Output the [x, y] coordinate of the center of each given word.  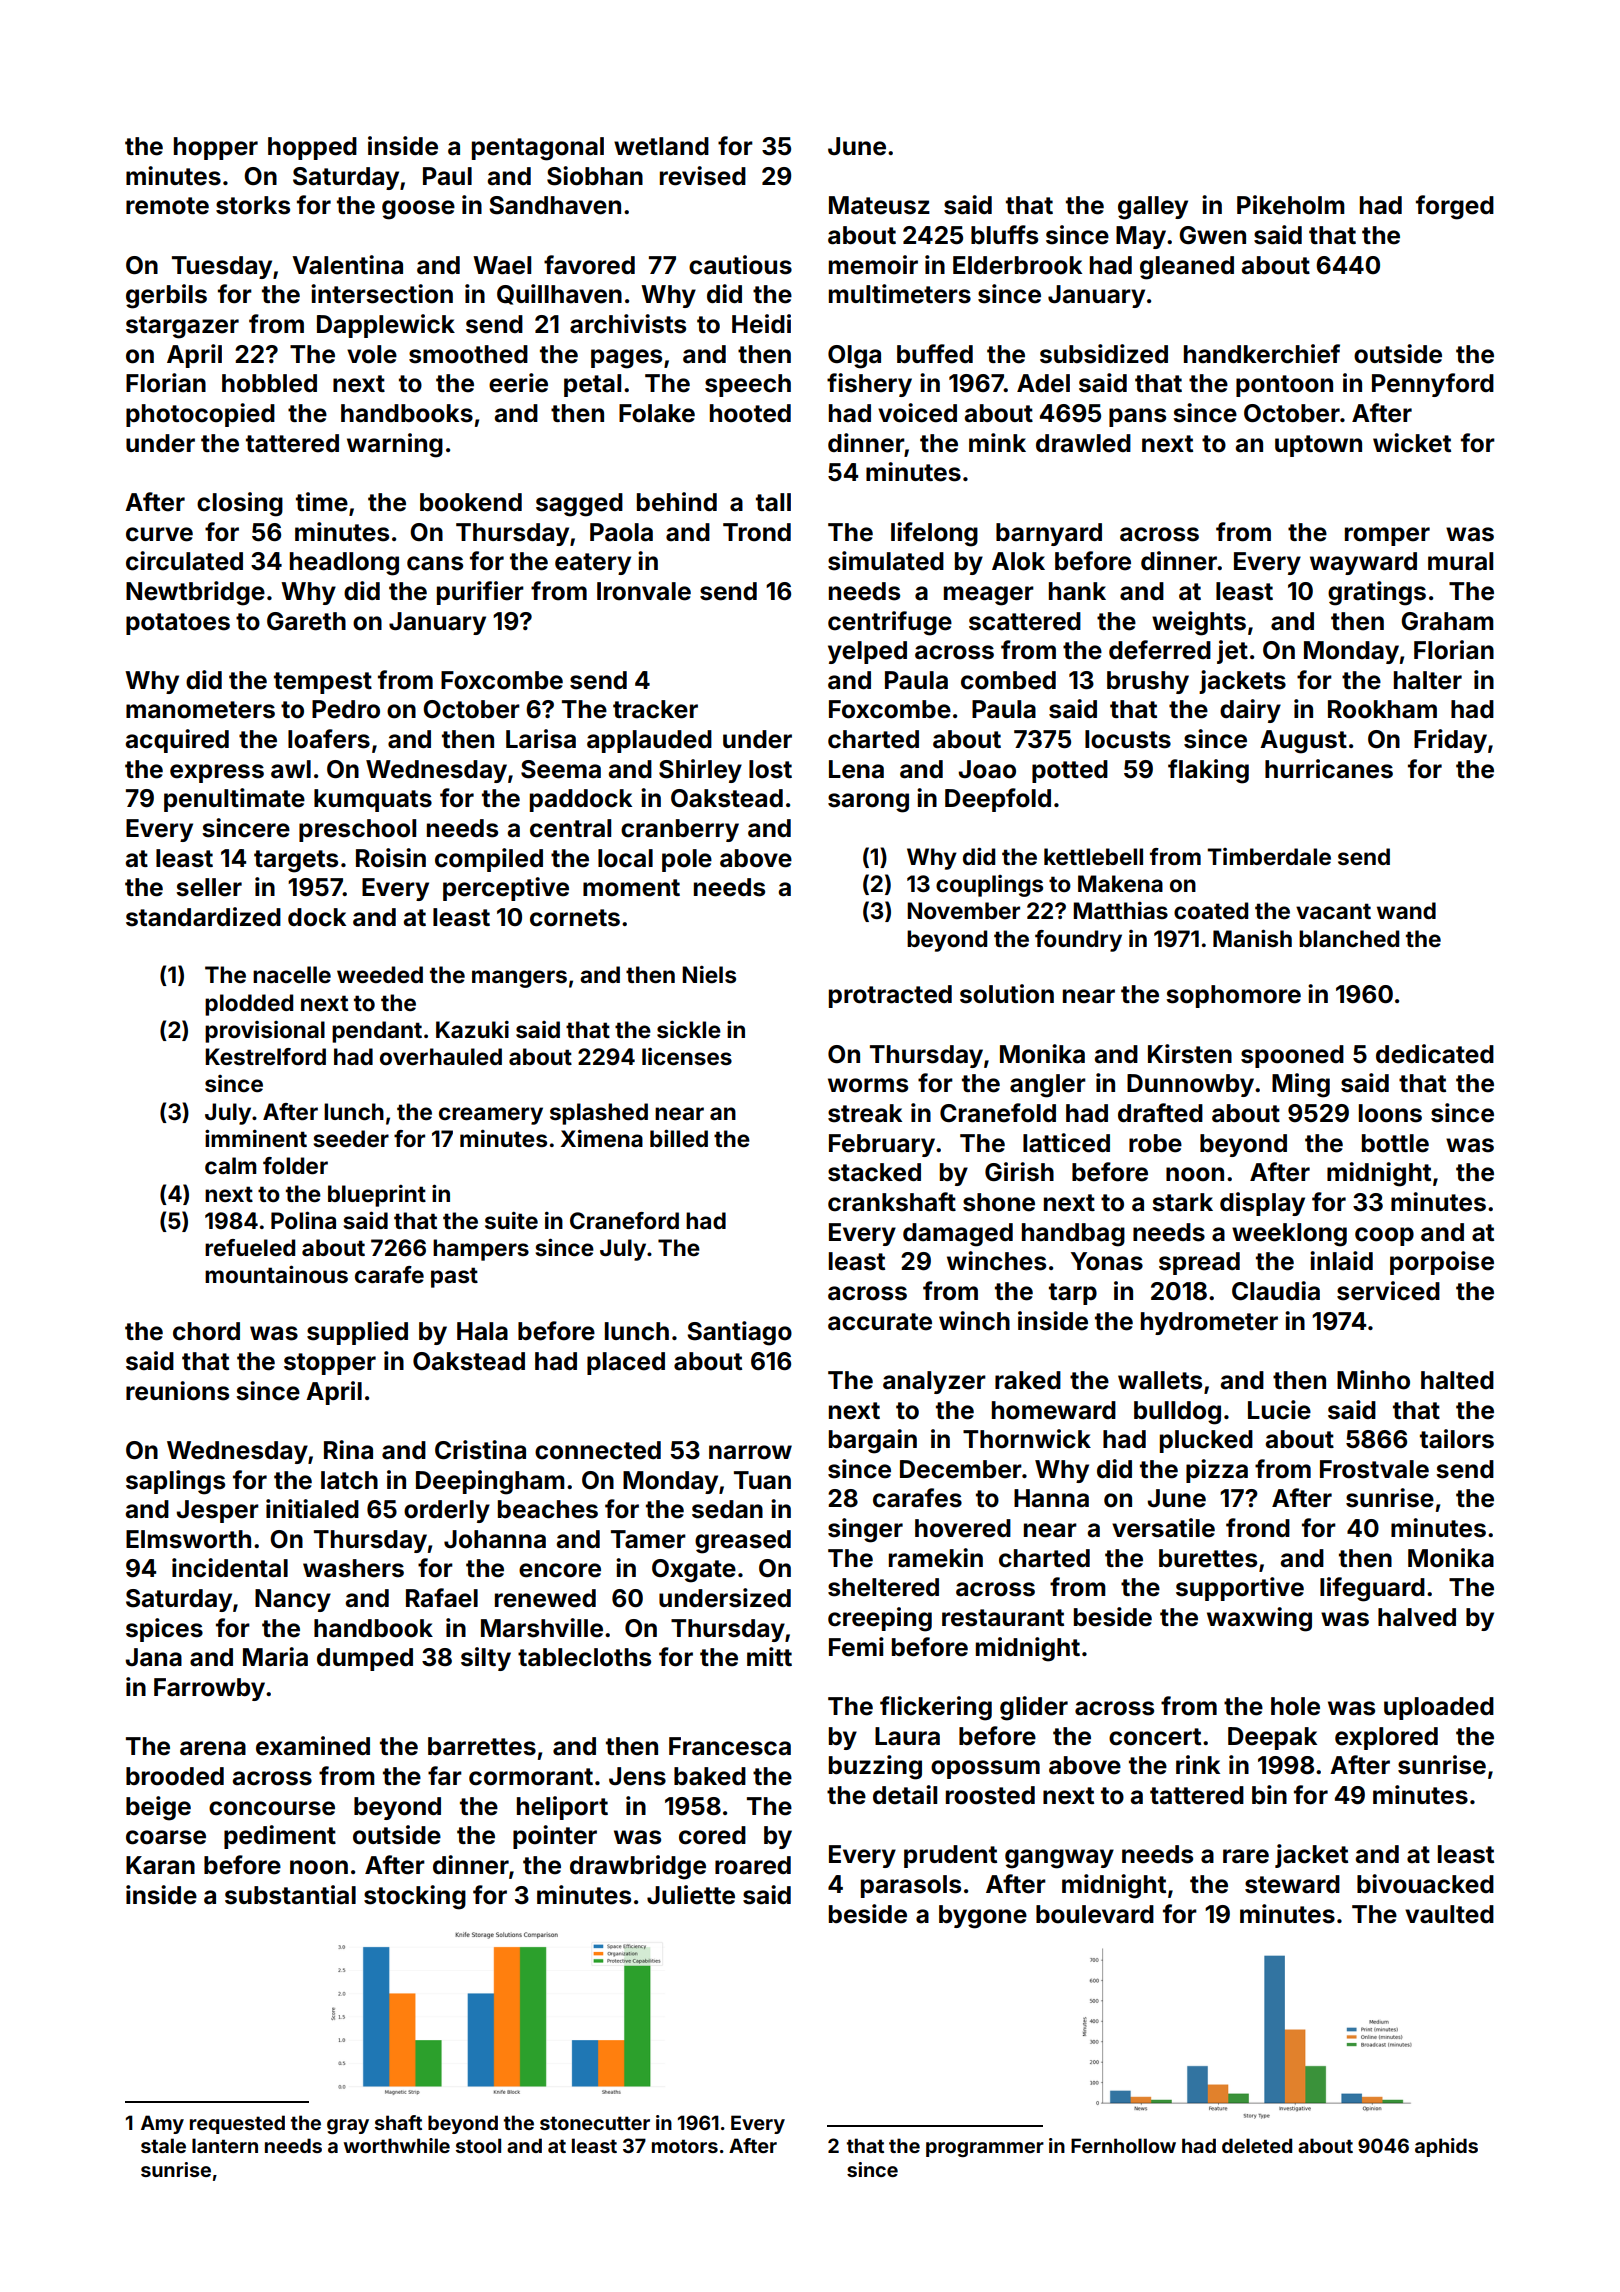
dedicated [1435, 1054]
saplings [175, 1482]
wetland [661, 146]
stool [478, 2145]
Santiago [739, 1333]
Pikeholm [1291, 205]
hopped [312, 148]
